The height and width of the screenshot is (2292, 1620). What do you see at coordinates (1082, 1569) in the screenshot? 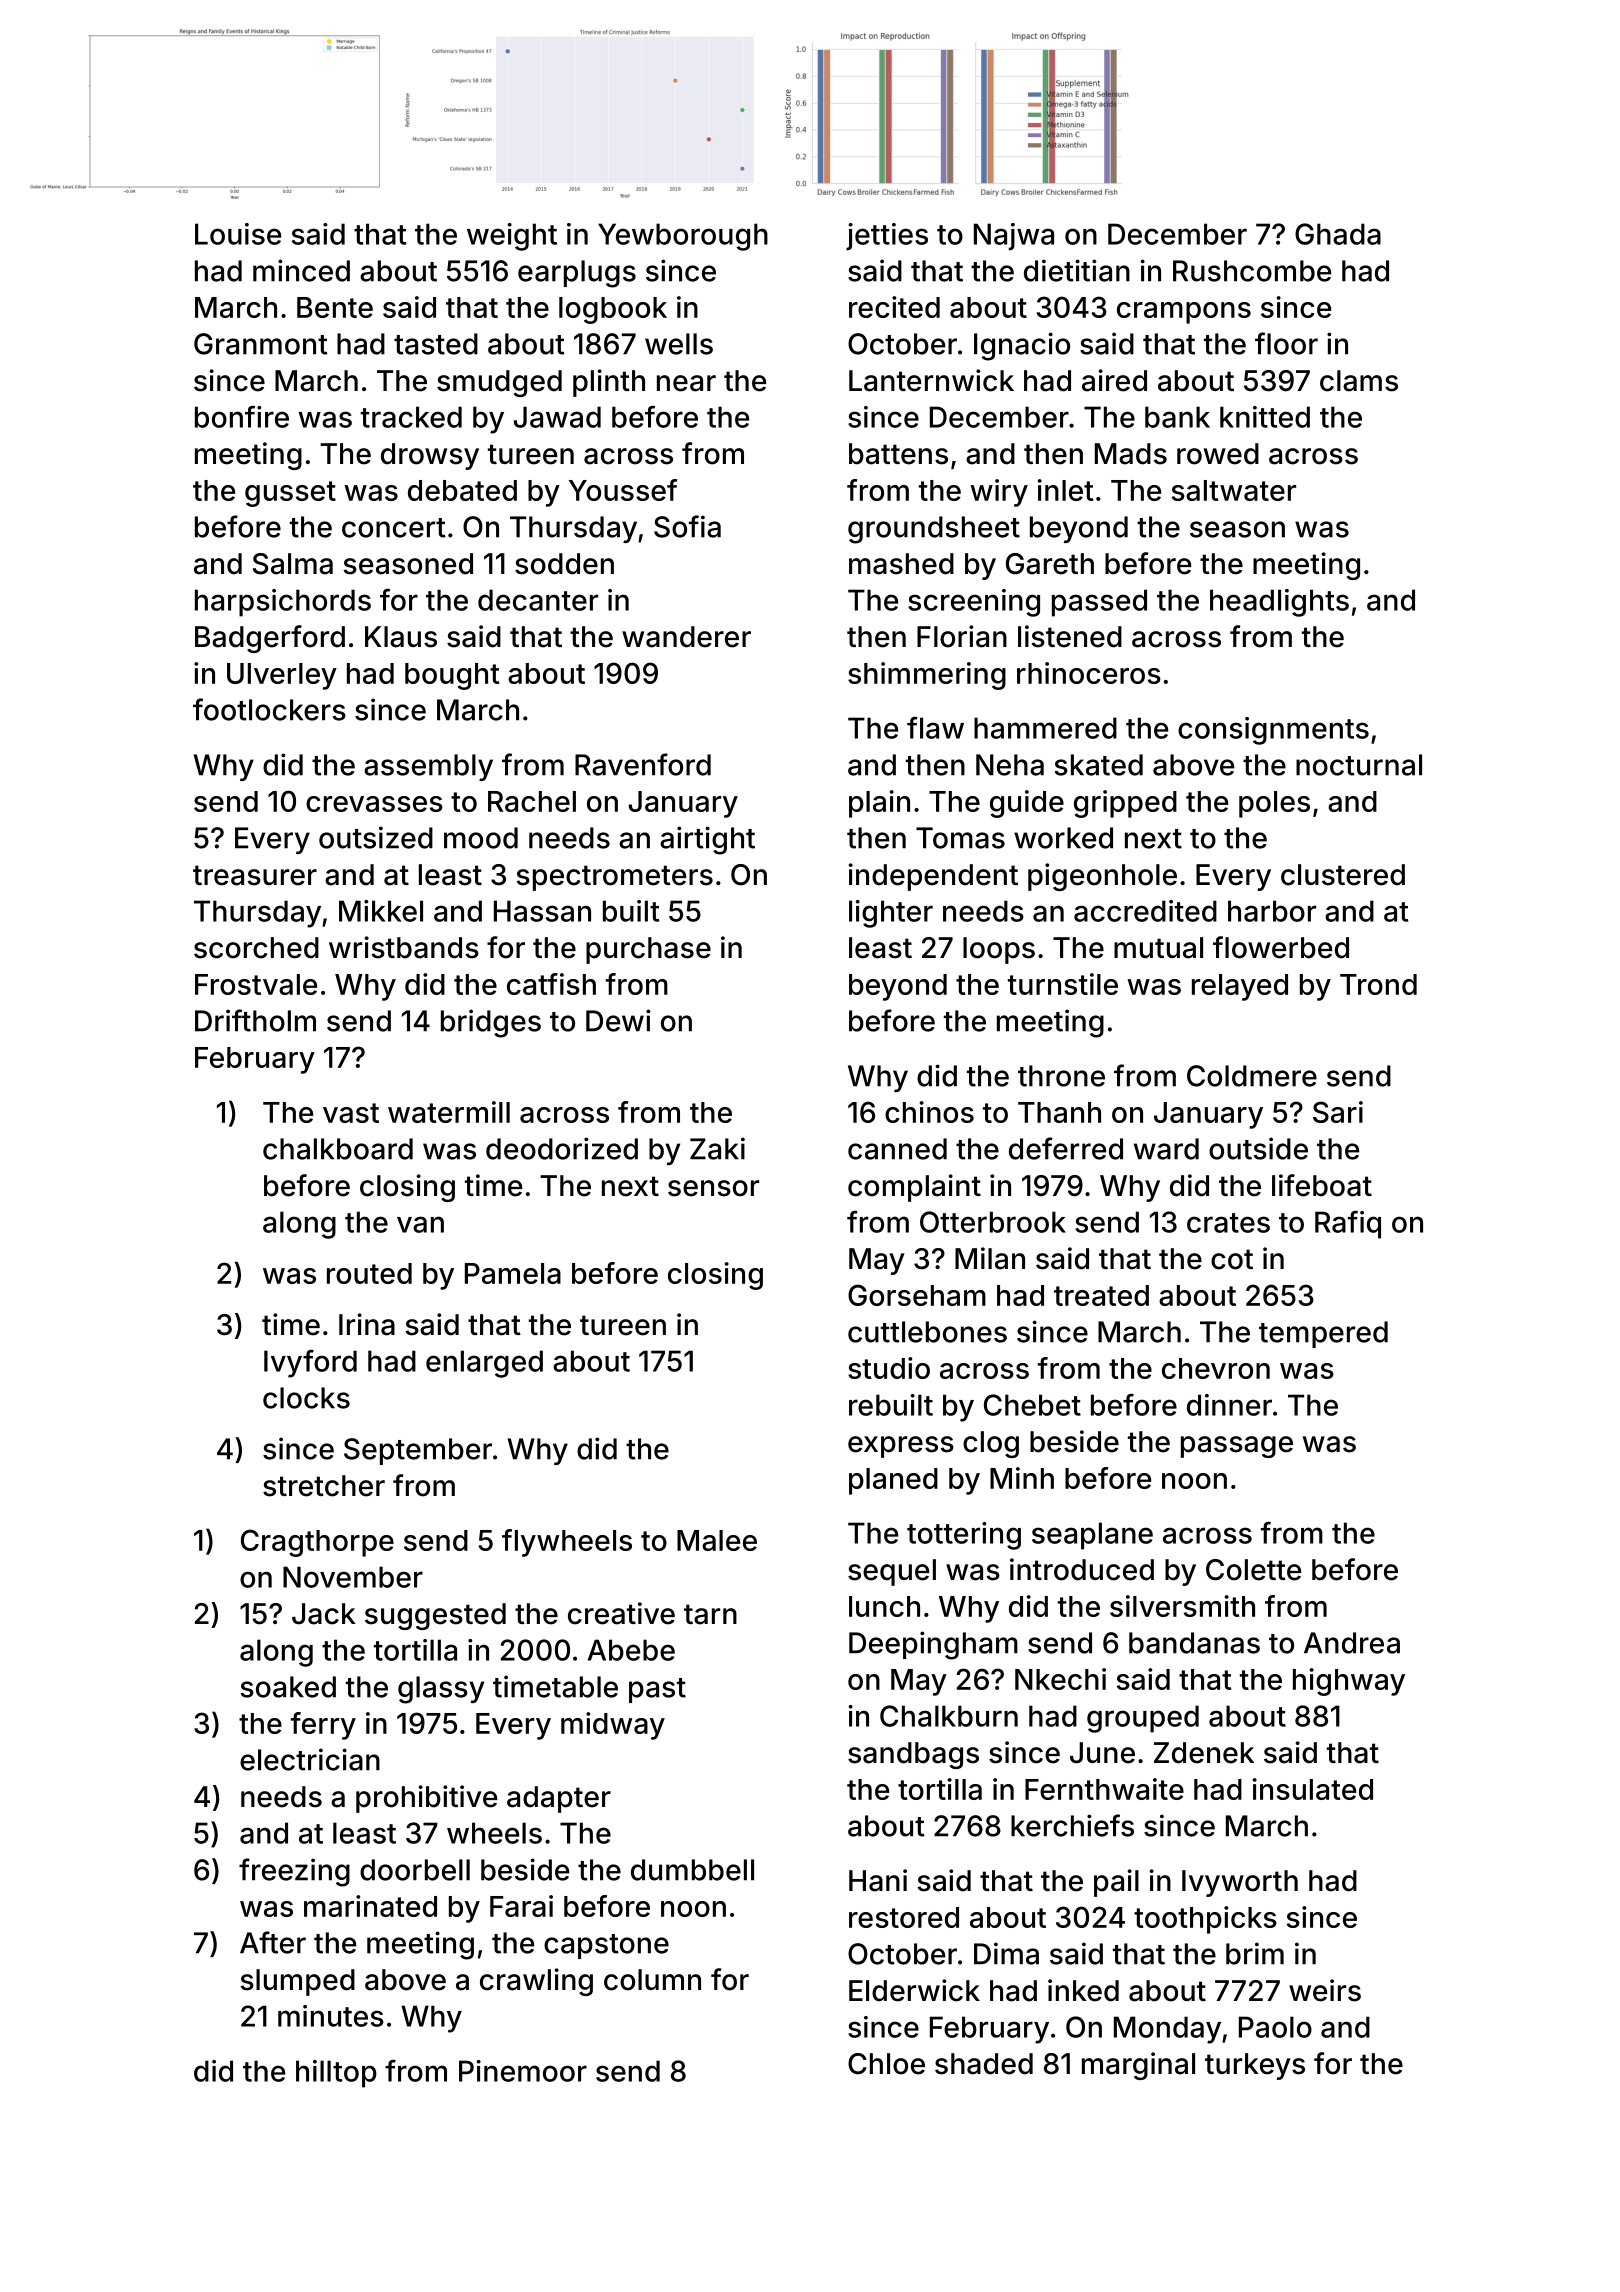
I see `introduced` at bounding box center [1082, 1569].
